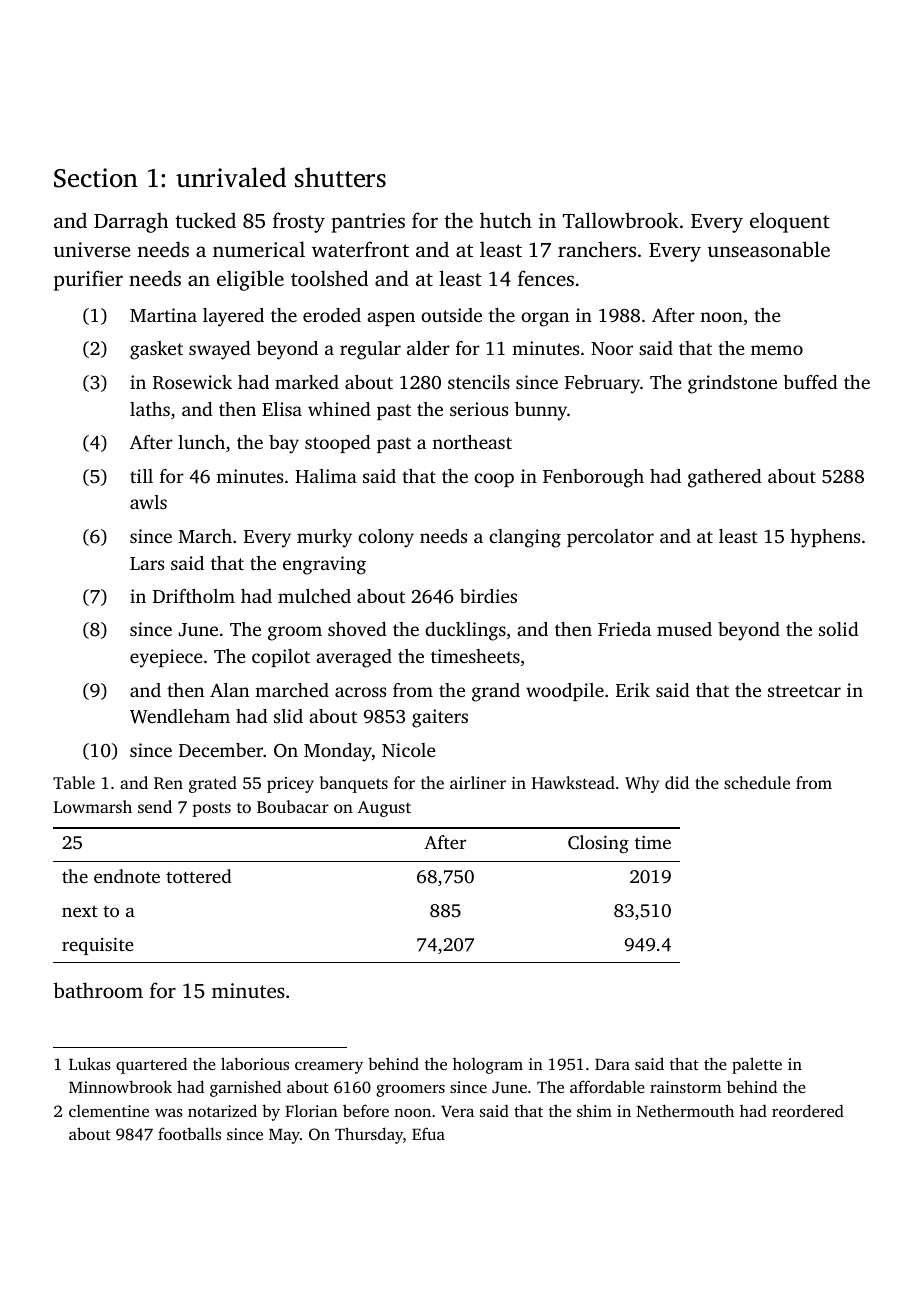 This screenshot has height=1311, width=924. What do you see at coordinates (506, 220) in the screenshot?
I see `hutch` at bounding box center [506, 220].
